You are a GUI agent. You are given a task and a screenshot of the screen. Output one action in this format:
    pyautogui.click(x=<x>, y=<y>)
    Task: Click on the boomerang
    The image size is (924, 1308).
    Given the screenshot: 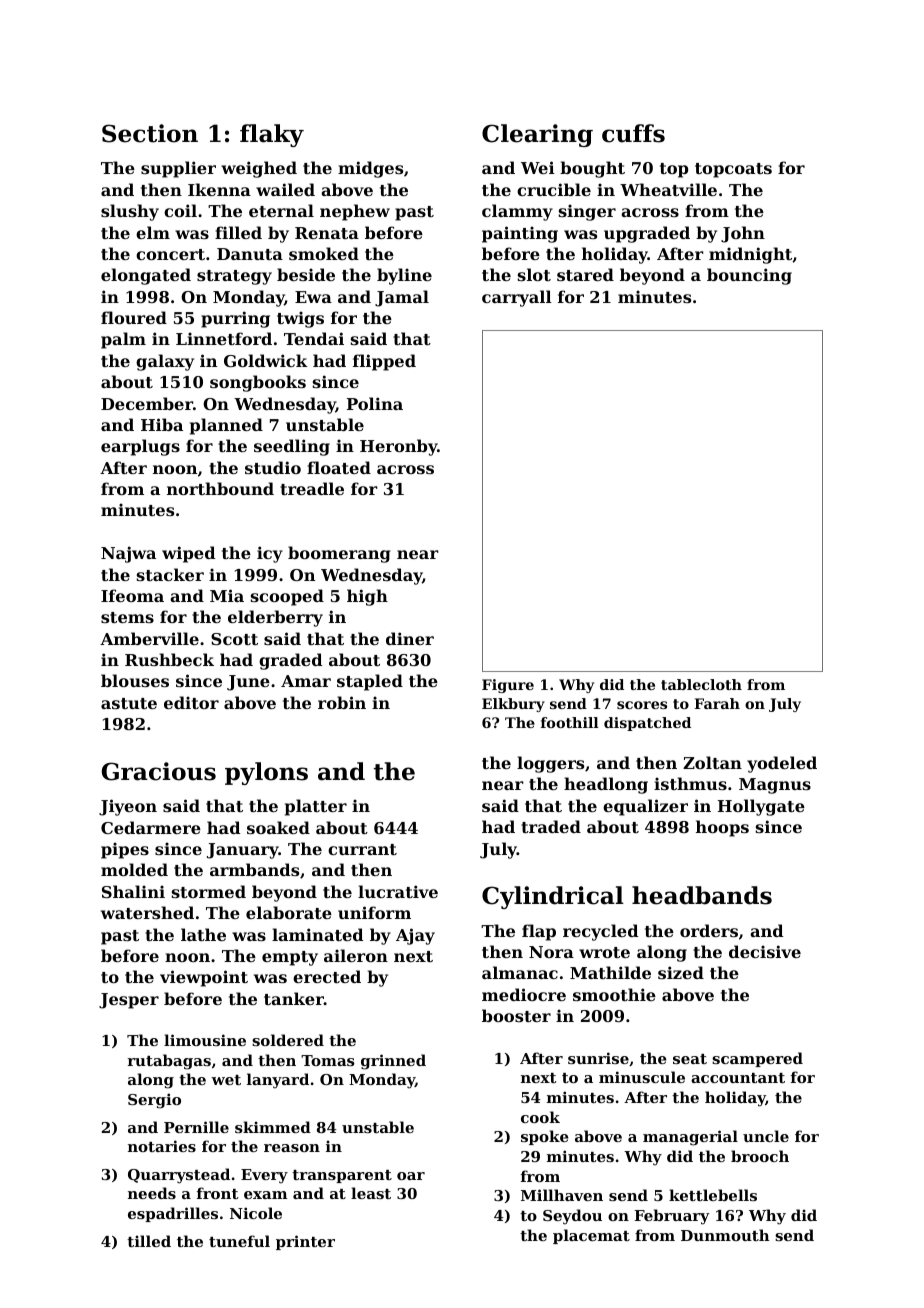 What is the action you would take?
    pyautogui.click(x=339, y=554)
